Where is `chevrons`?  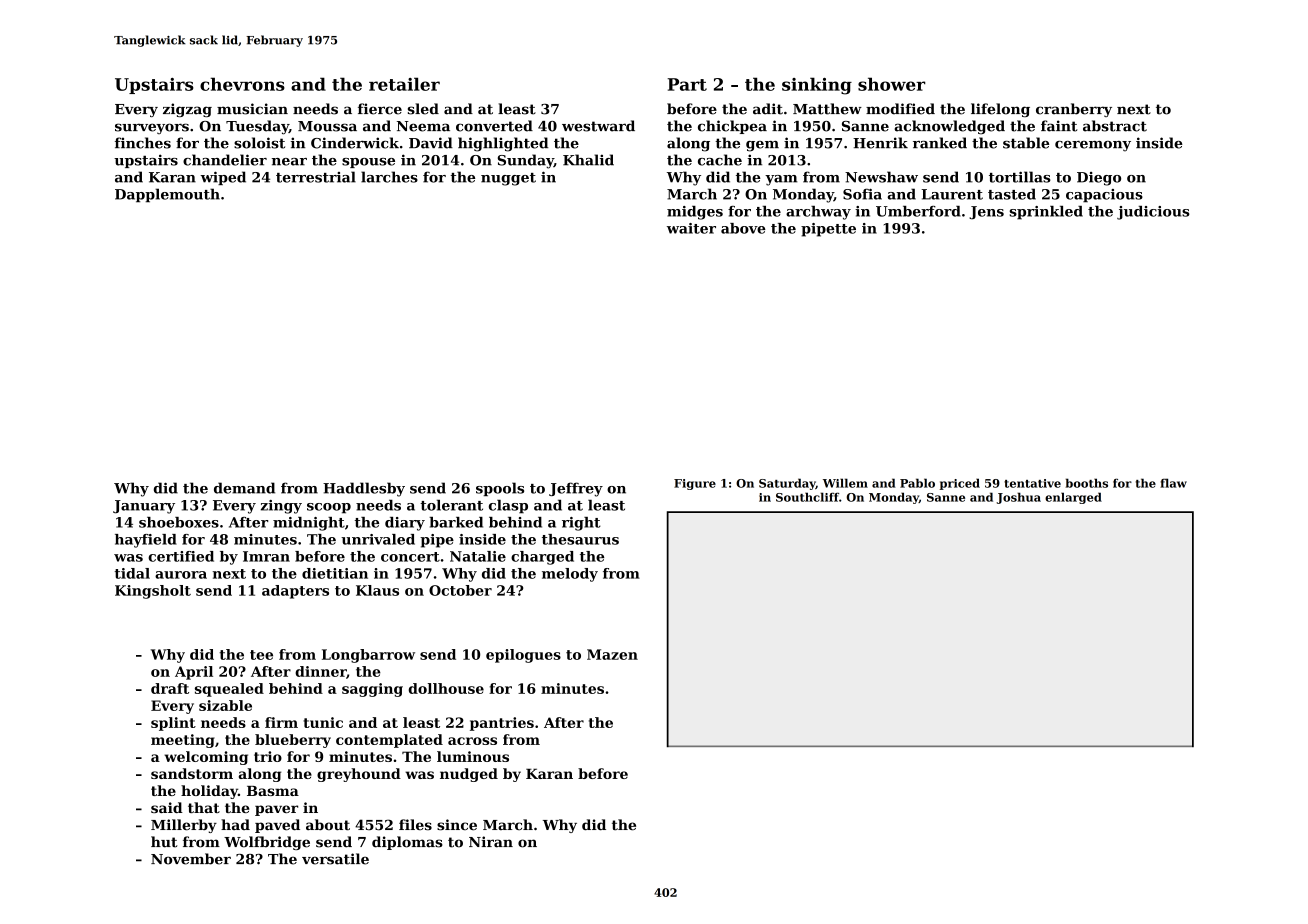 chevrons is located at coordinates (242, 84).
